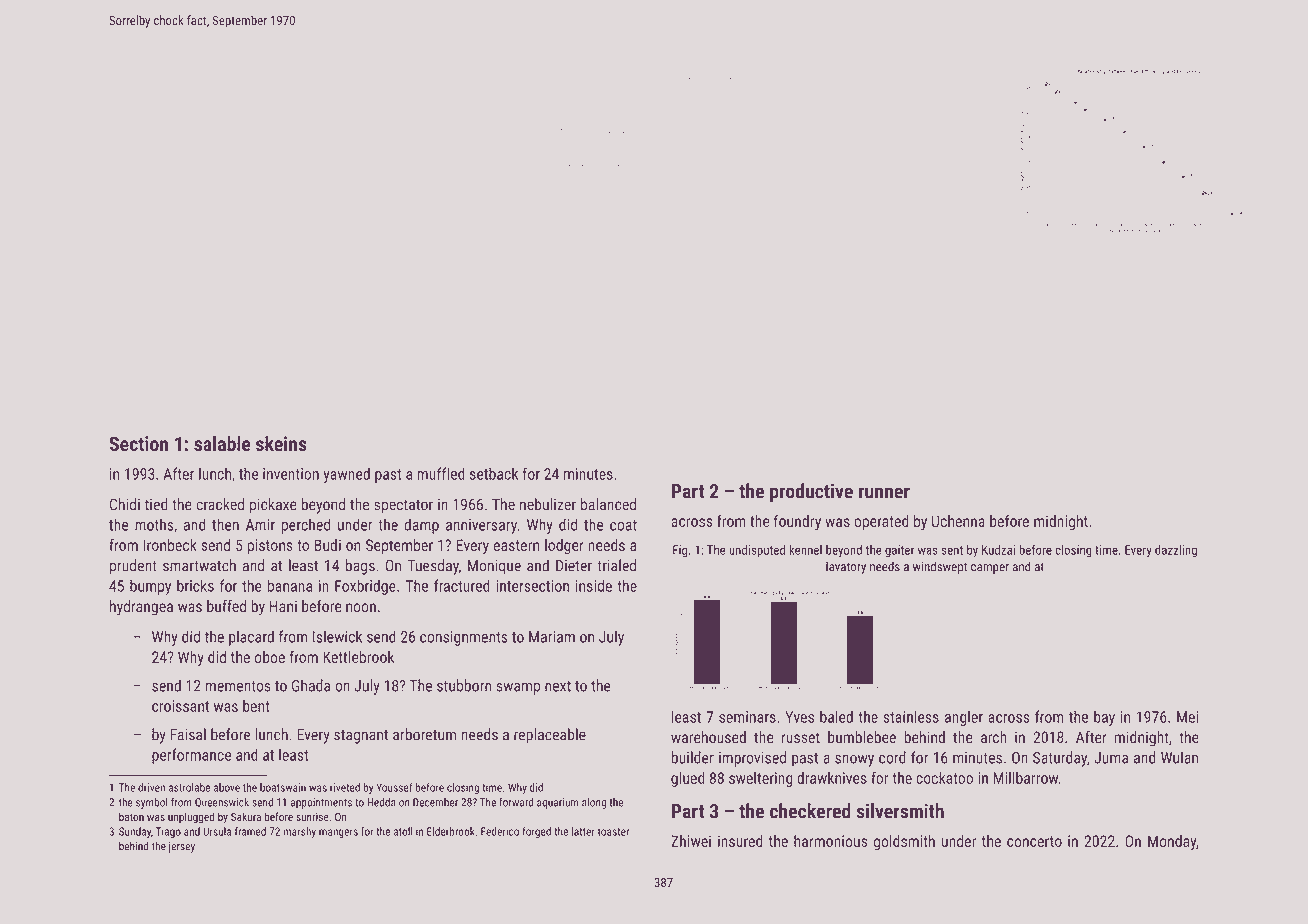  What do you see at coordinates (884, 493) in the document?
I see `runner` at bounding box center [884, 493].
